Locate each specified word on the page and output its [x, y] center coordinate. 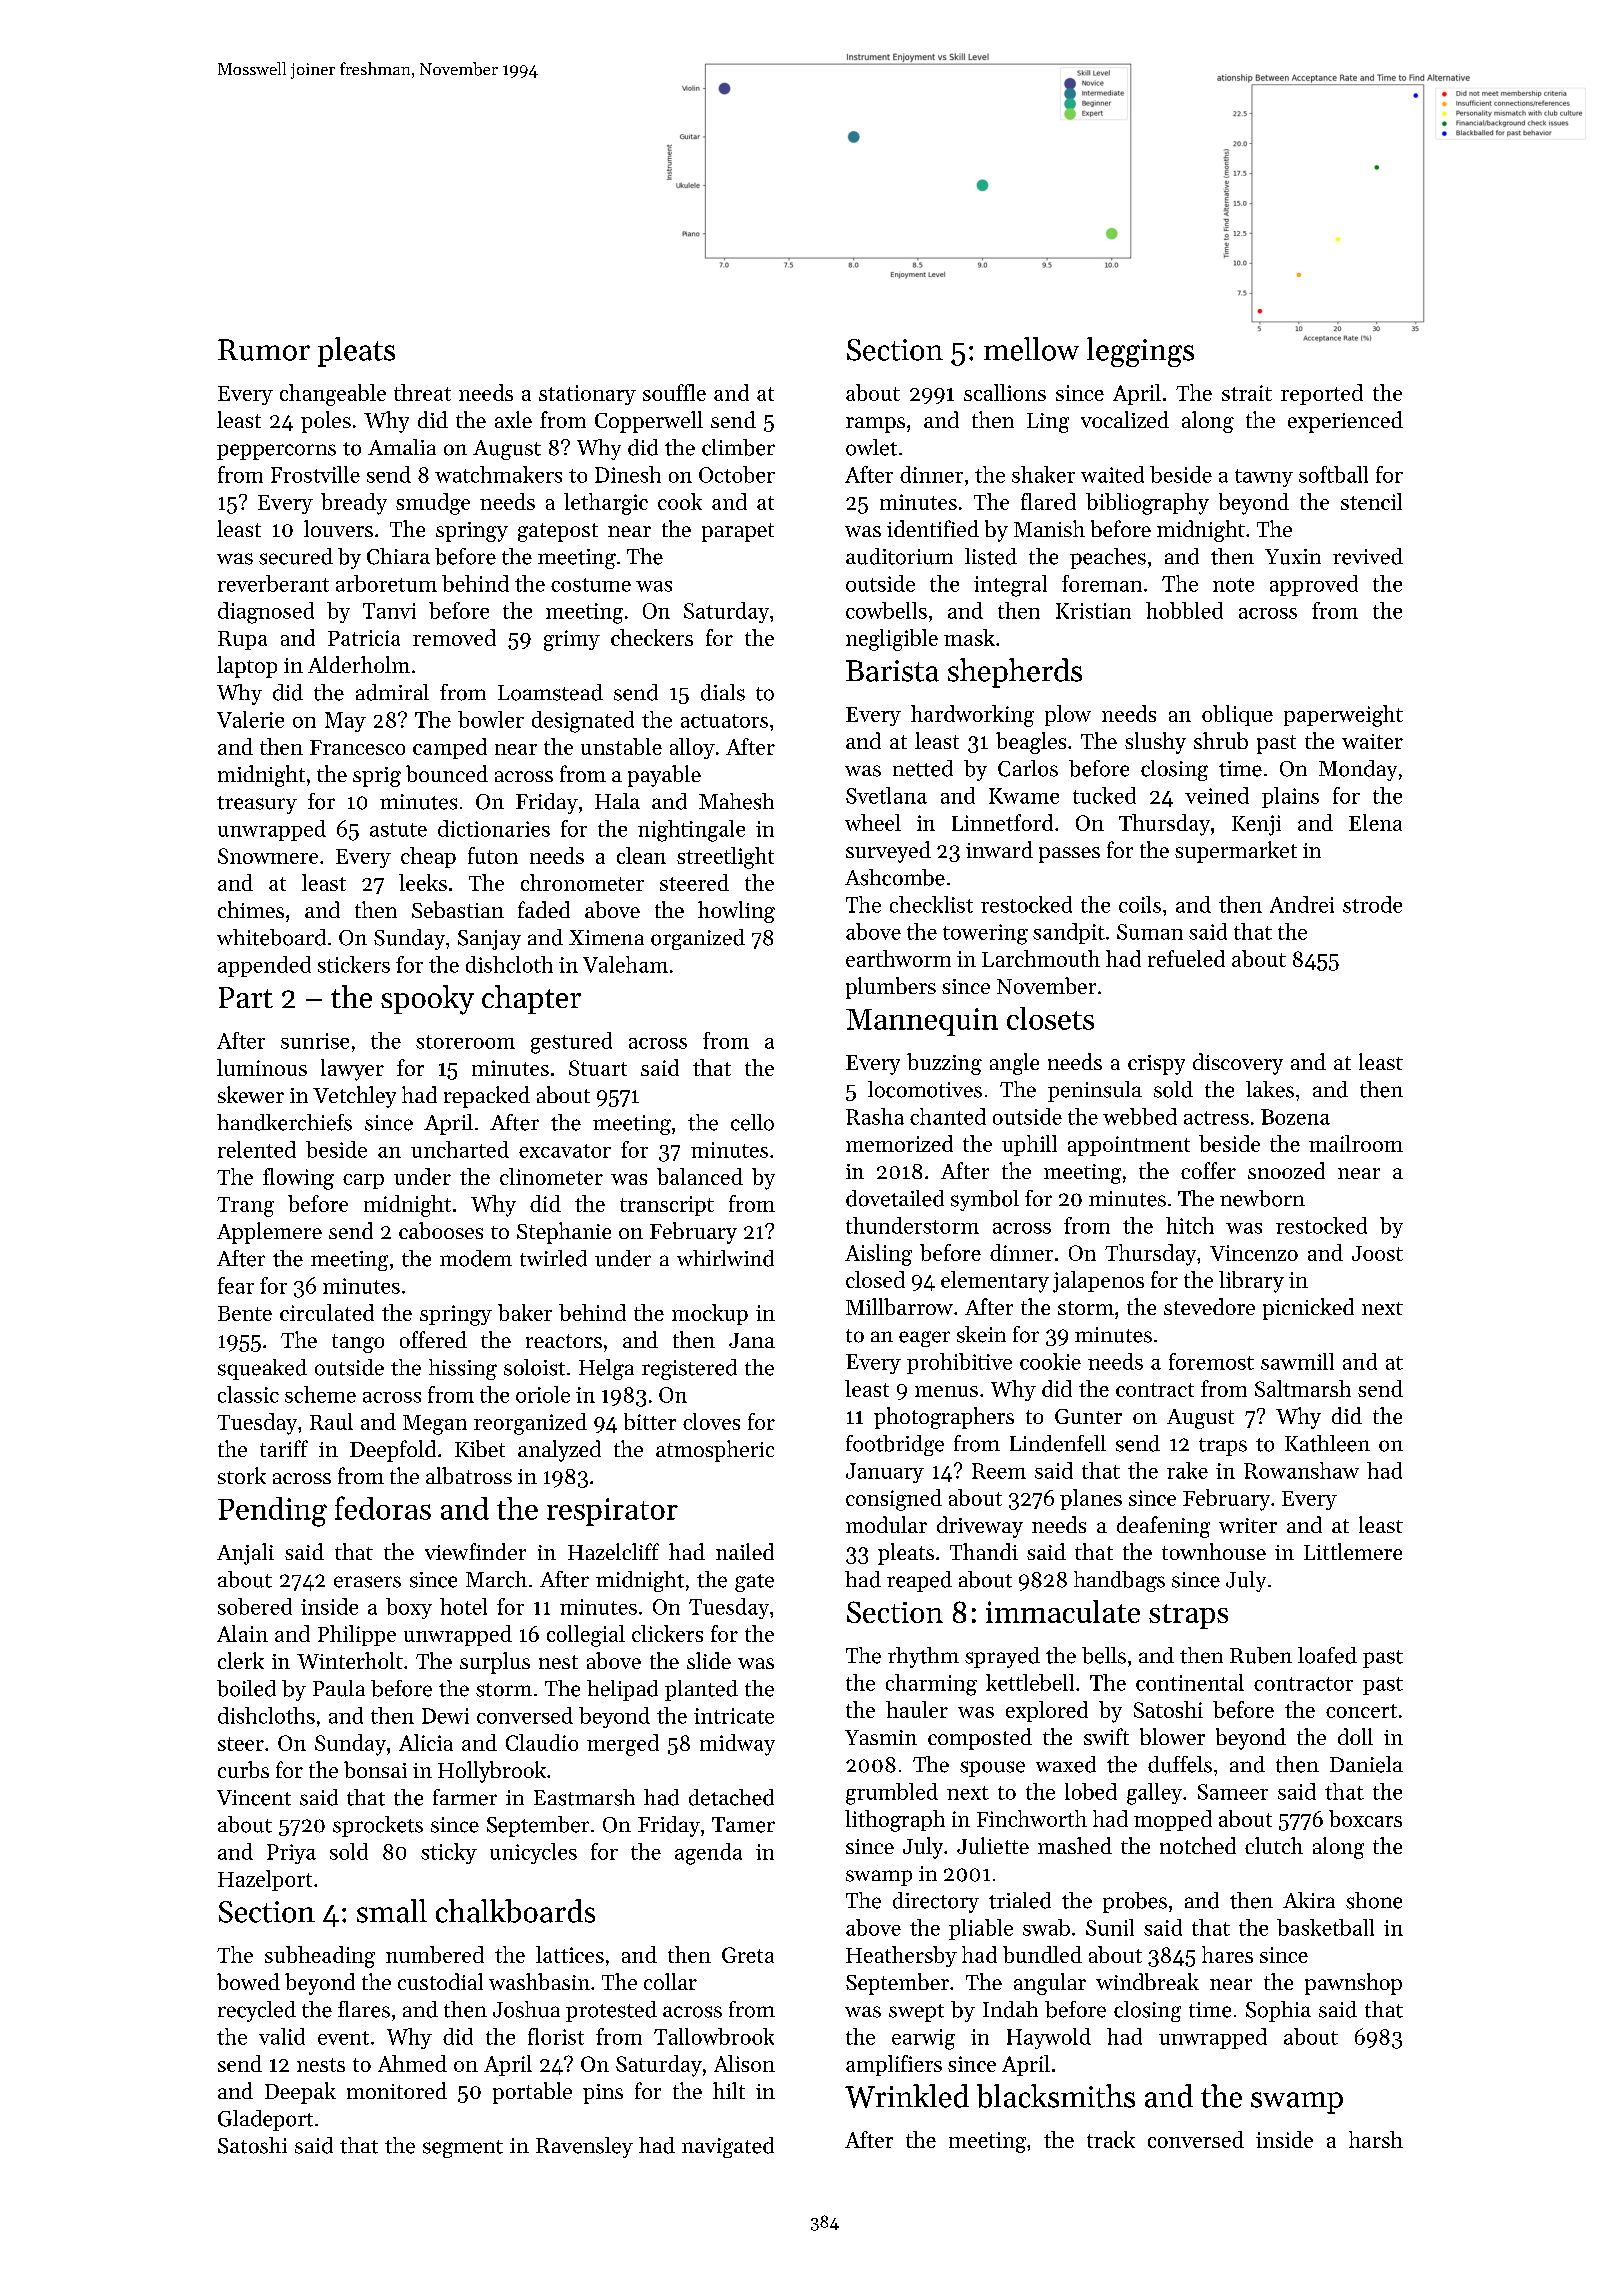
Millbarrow [899, 1306]
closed [875, 1279]
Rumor [264, 350]
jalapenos [1098, 1282]
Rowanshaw [1301, 1470]
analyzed [559, 1451]
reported [1322, 394]
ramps [875, 425]
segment [463, 2149]
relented [257, 1149]
